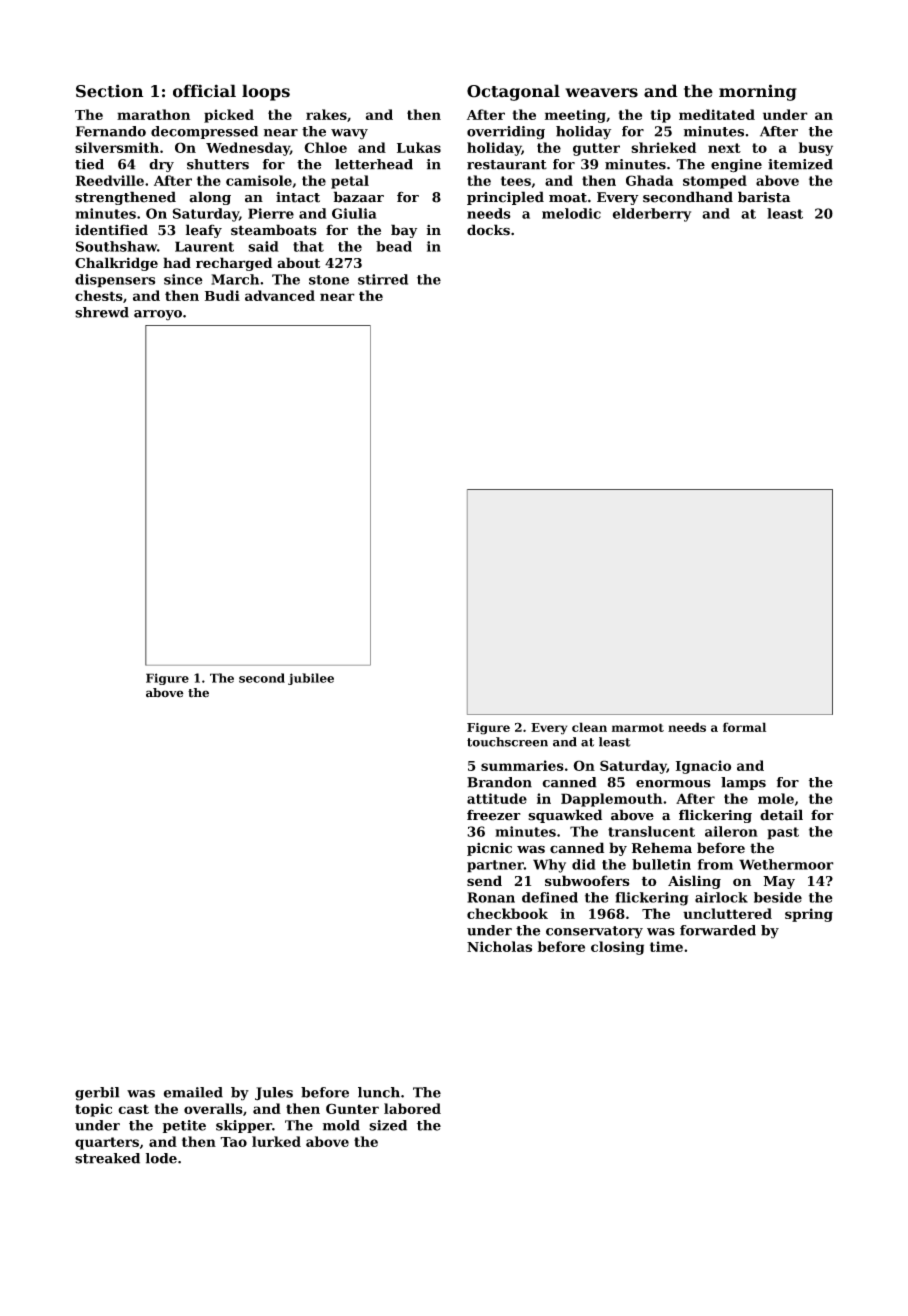 Image resolution: width=908 pixels, height=1316 pixels. Describe the element at coordinates (412, 1108) in the image. I see `labored` at that location.
